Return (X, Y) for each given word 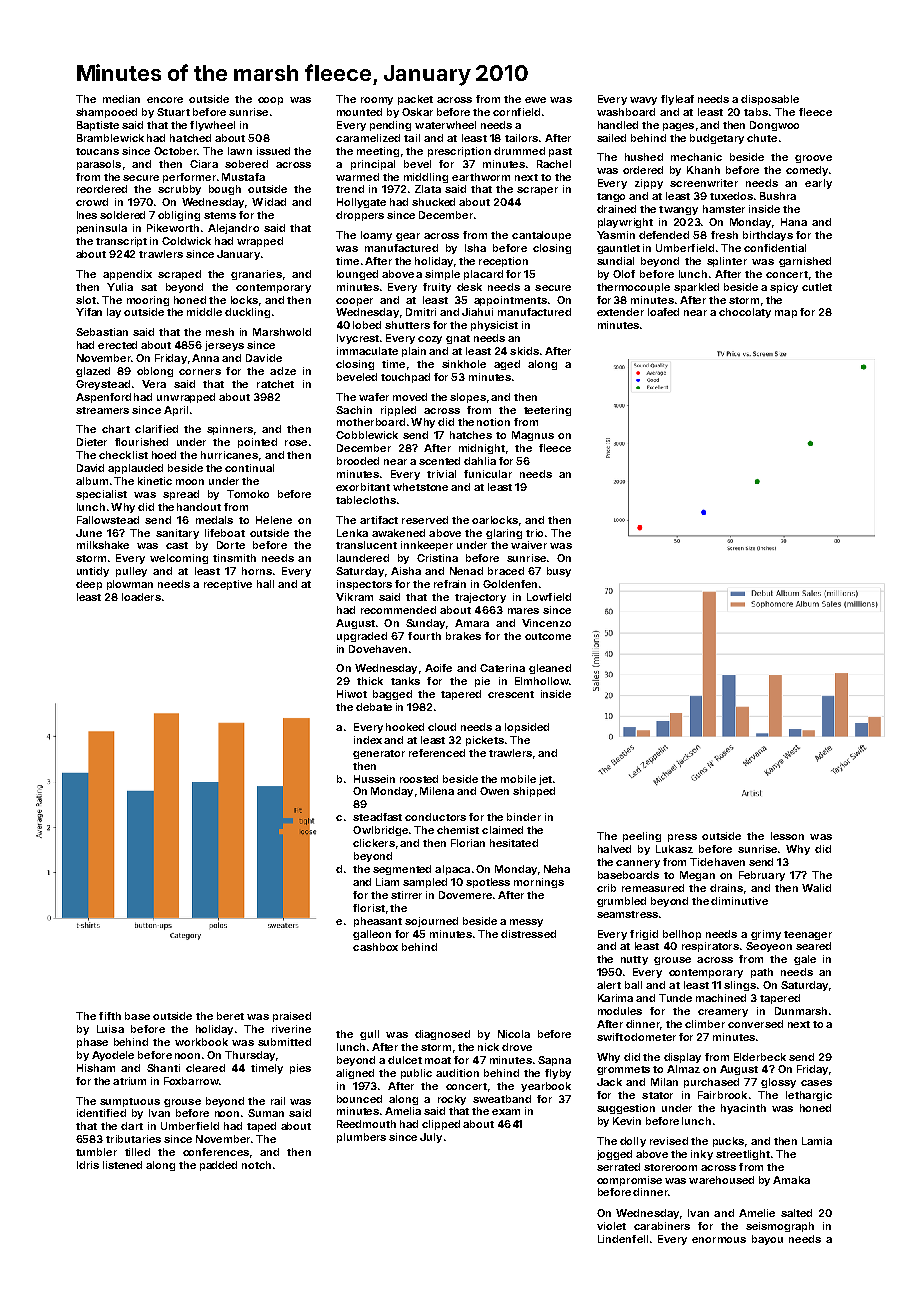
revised (669, 1141)
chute (762, 138)
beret (230, 1016)
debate (374, 707)
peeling (642, 837)
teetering (547, 411)
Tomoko (248, 494)
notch (256, 1165)
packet (415, 100)
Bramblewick (110, 138)
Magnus (533, 436)
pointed (257, 443)
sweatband (502, 1099)
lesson (787, 836)
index (368, 740)
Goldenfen (510, 584)
